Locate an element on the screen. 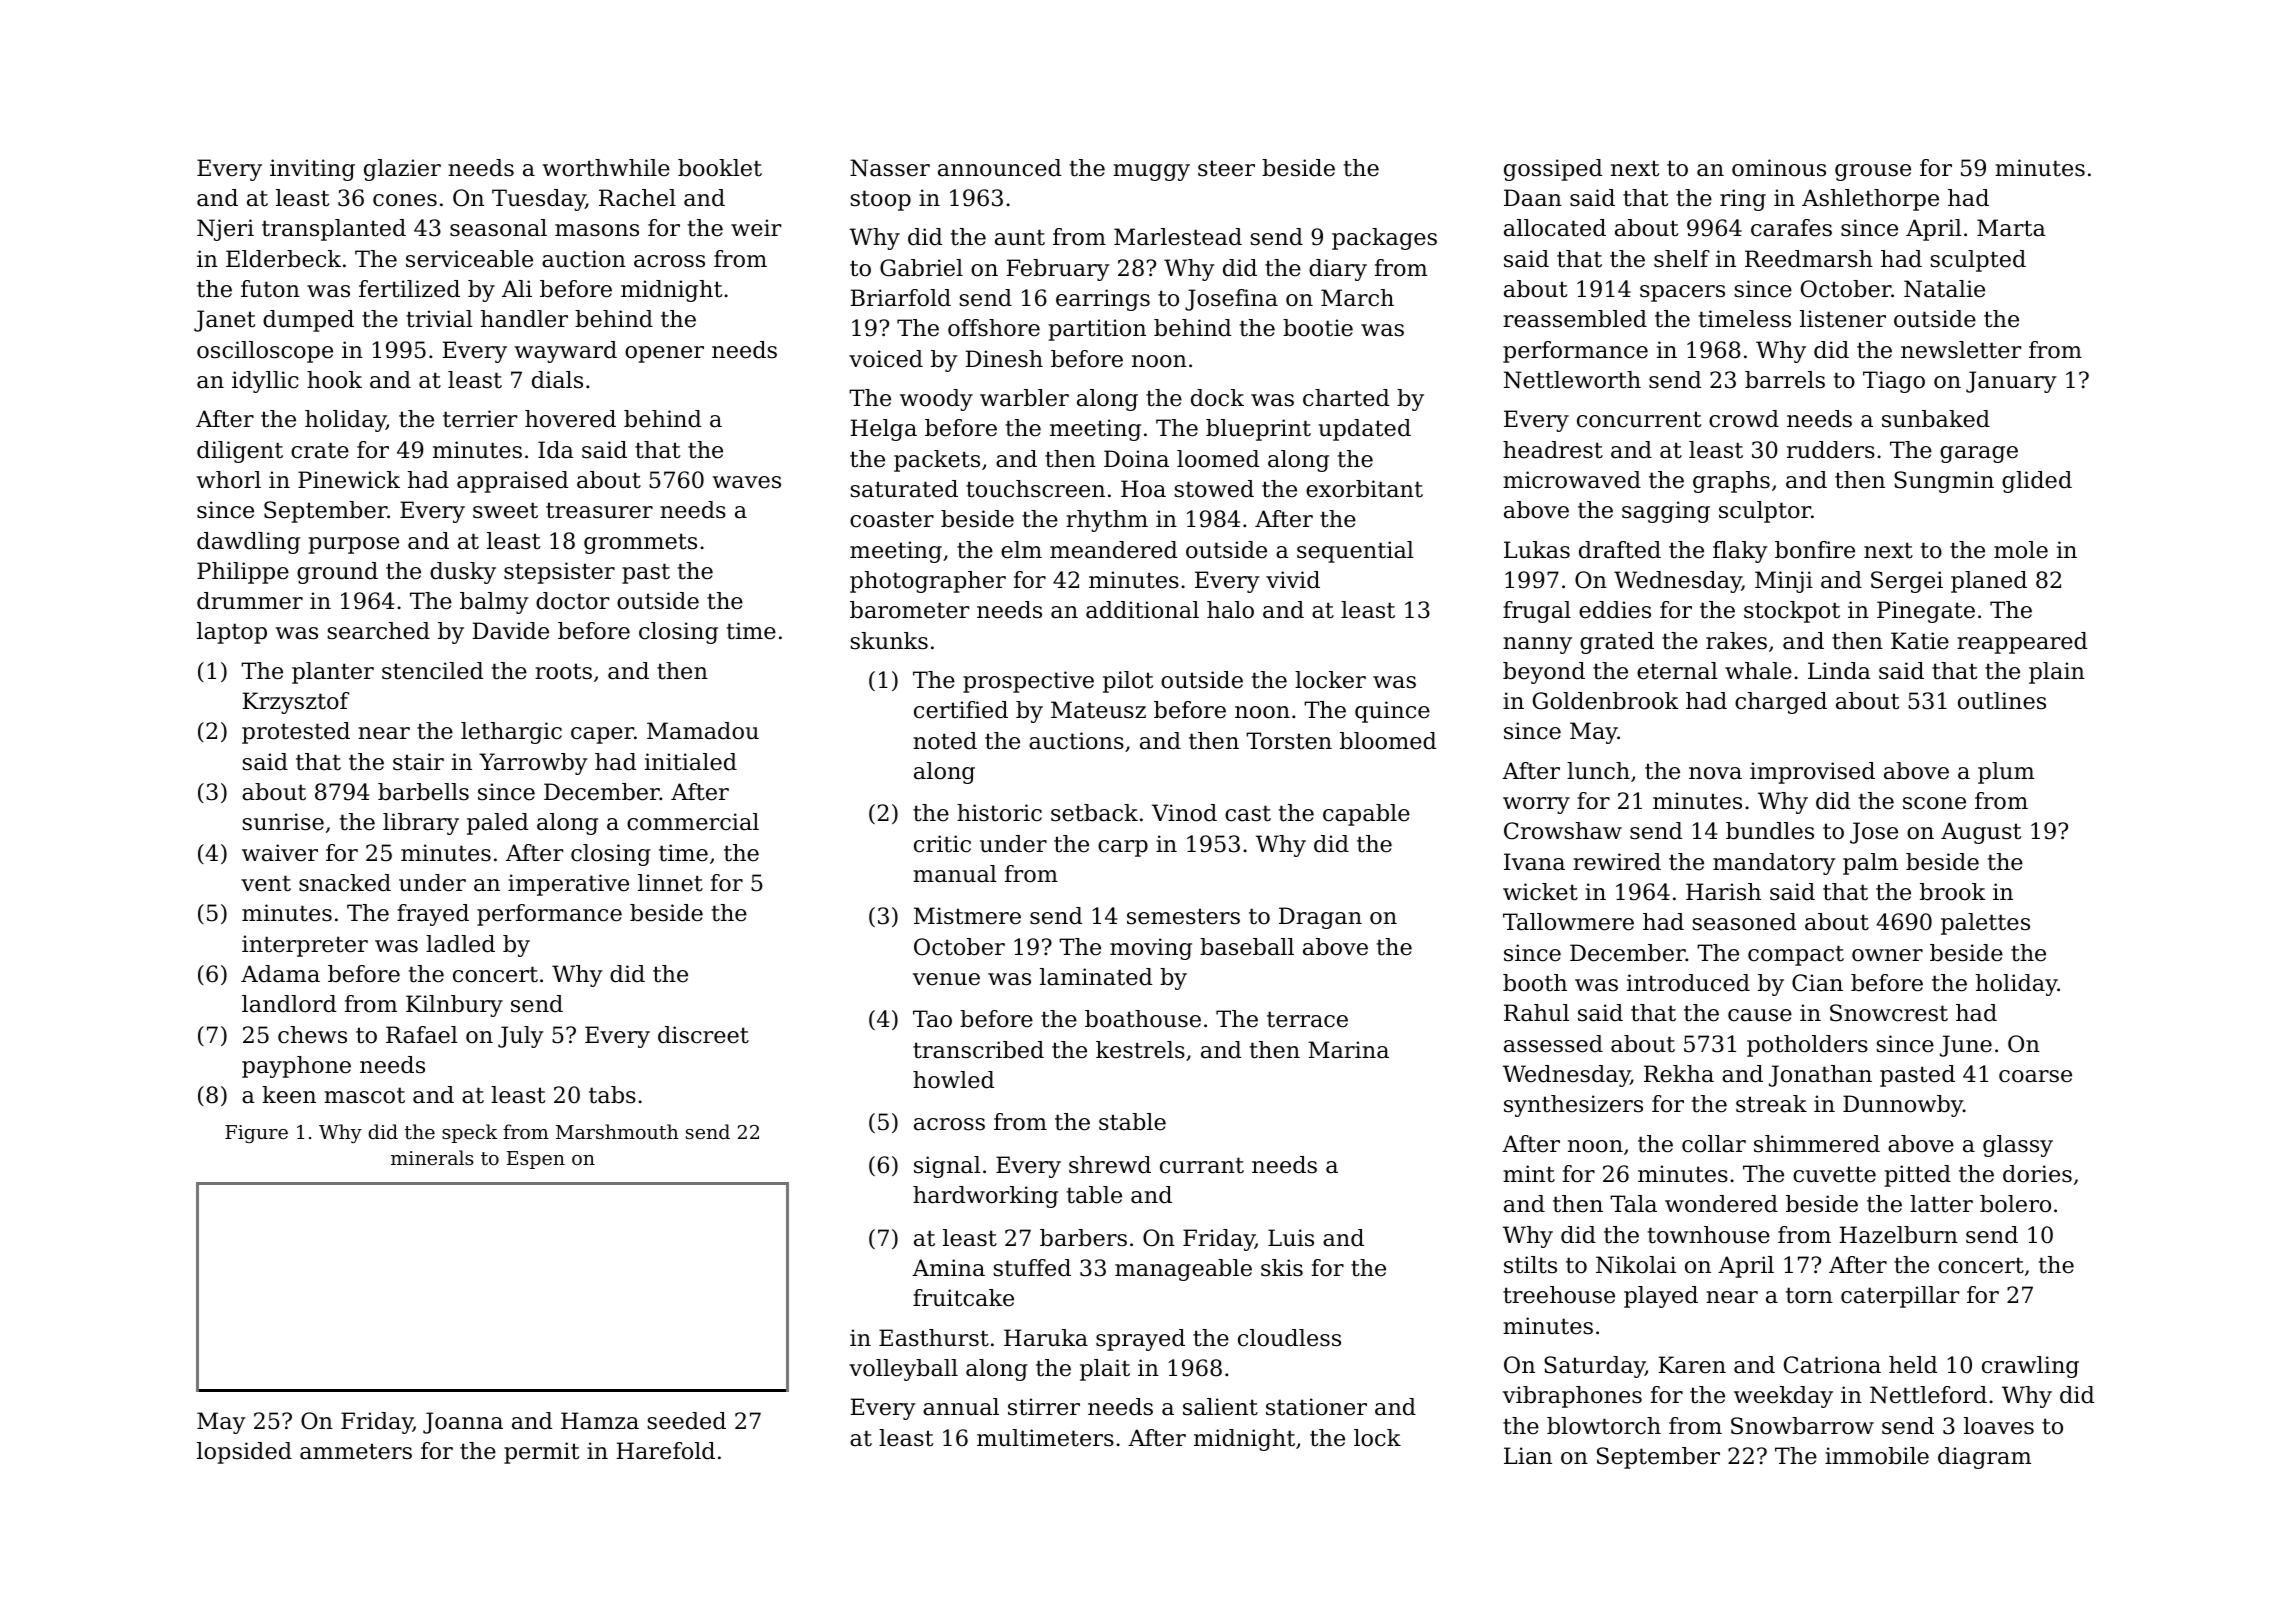 The image size is (2292, 1620). glazier is located at coordinates (402, 170).
